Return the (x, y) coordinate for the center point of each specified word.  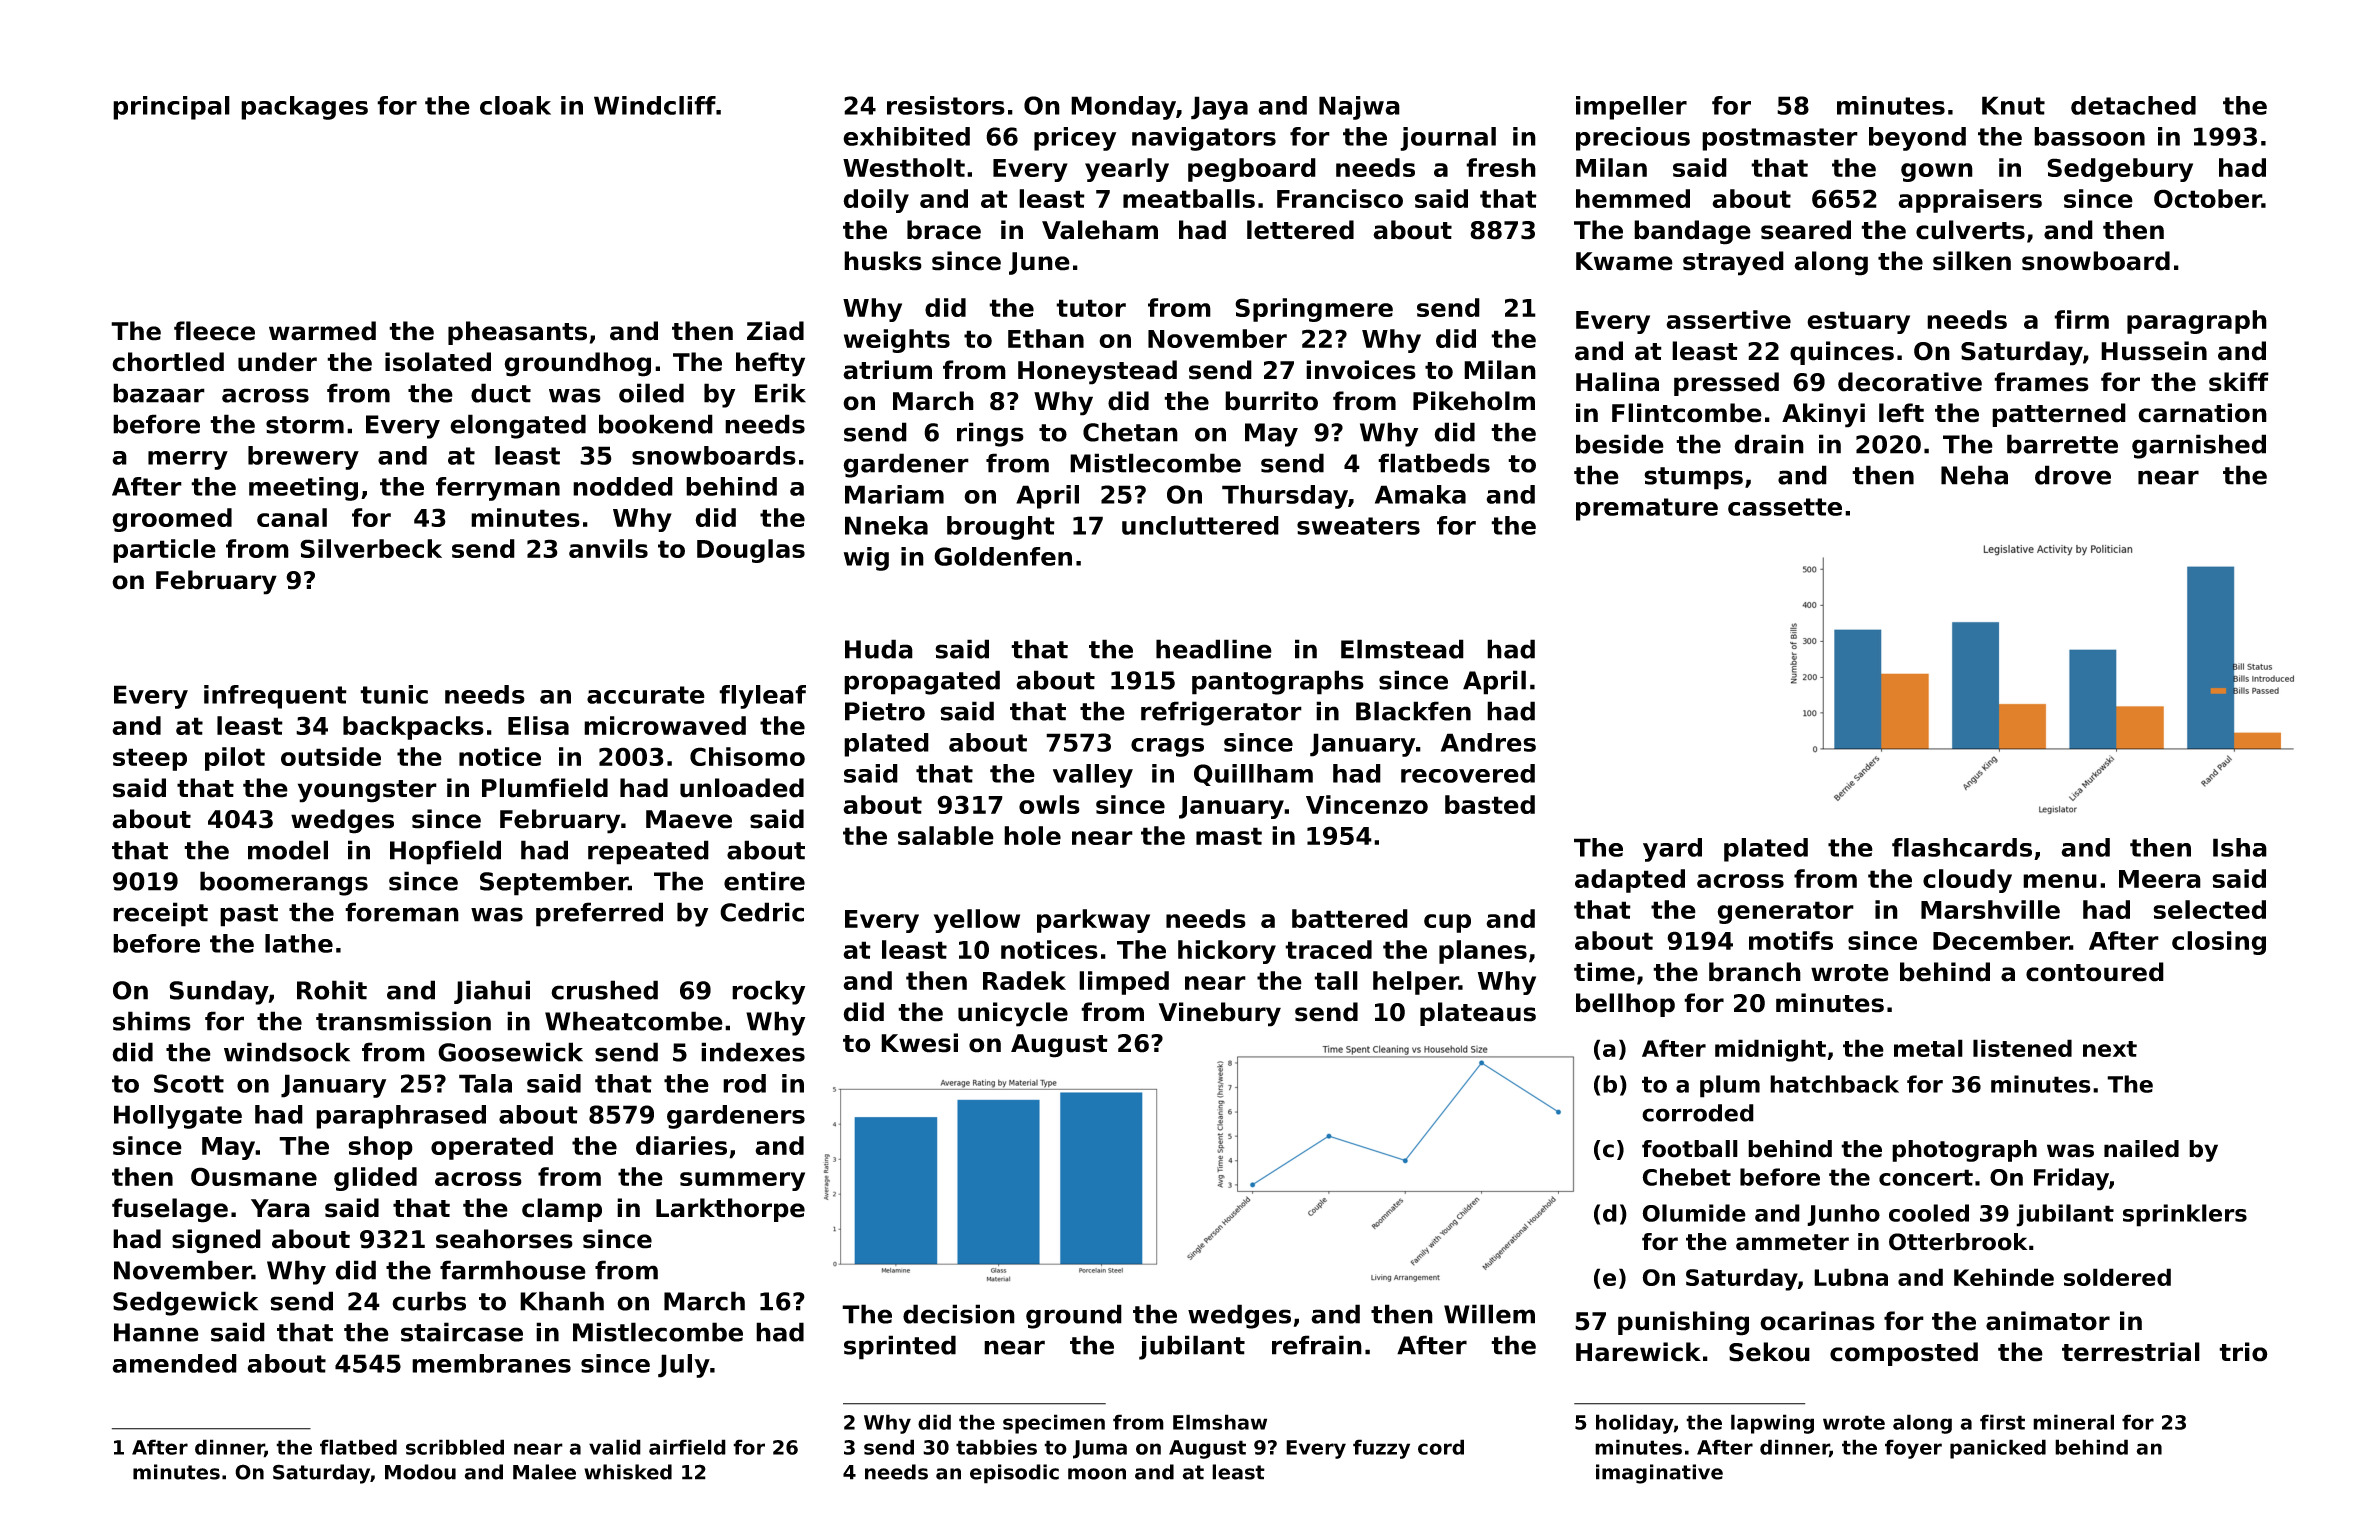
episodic (1014, 1474)
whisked (628, 1472)
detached (2133, 105)
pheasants (517, 333)
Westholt (904, 167)
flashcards (1962, 847)
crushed (604, 990)
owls (1049, 804)
